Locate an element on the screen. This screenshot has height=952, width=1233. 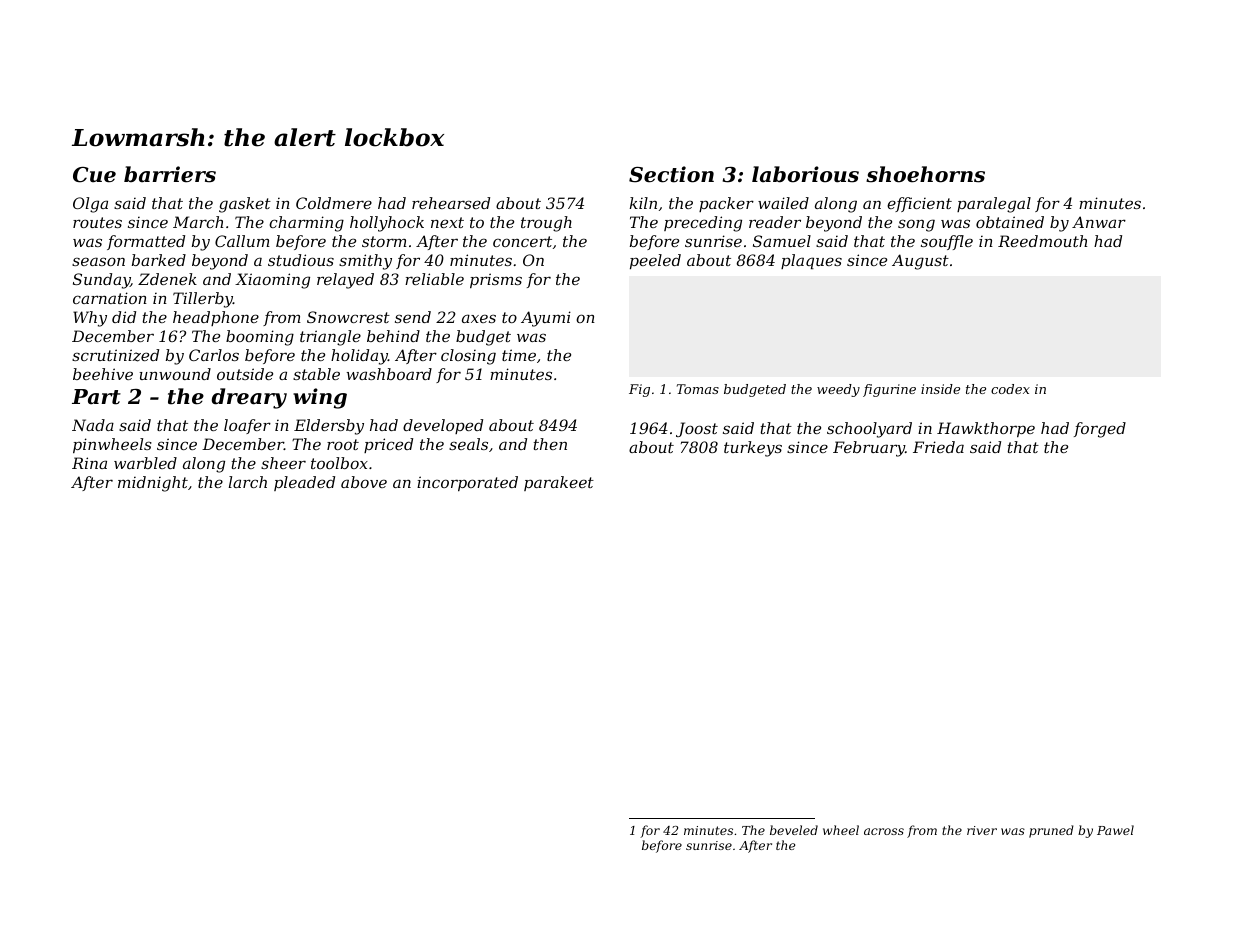
river is located at coordinates (982, 830).
